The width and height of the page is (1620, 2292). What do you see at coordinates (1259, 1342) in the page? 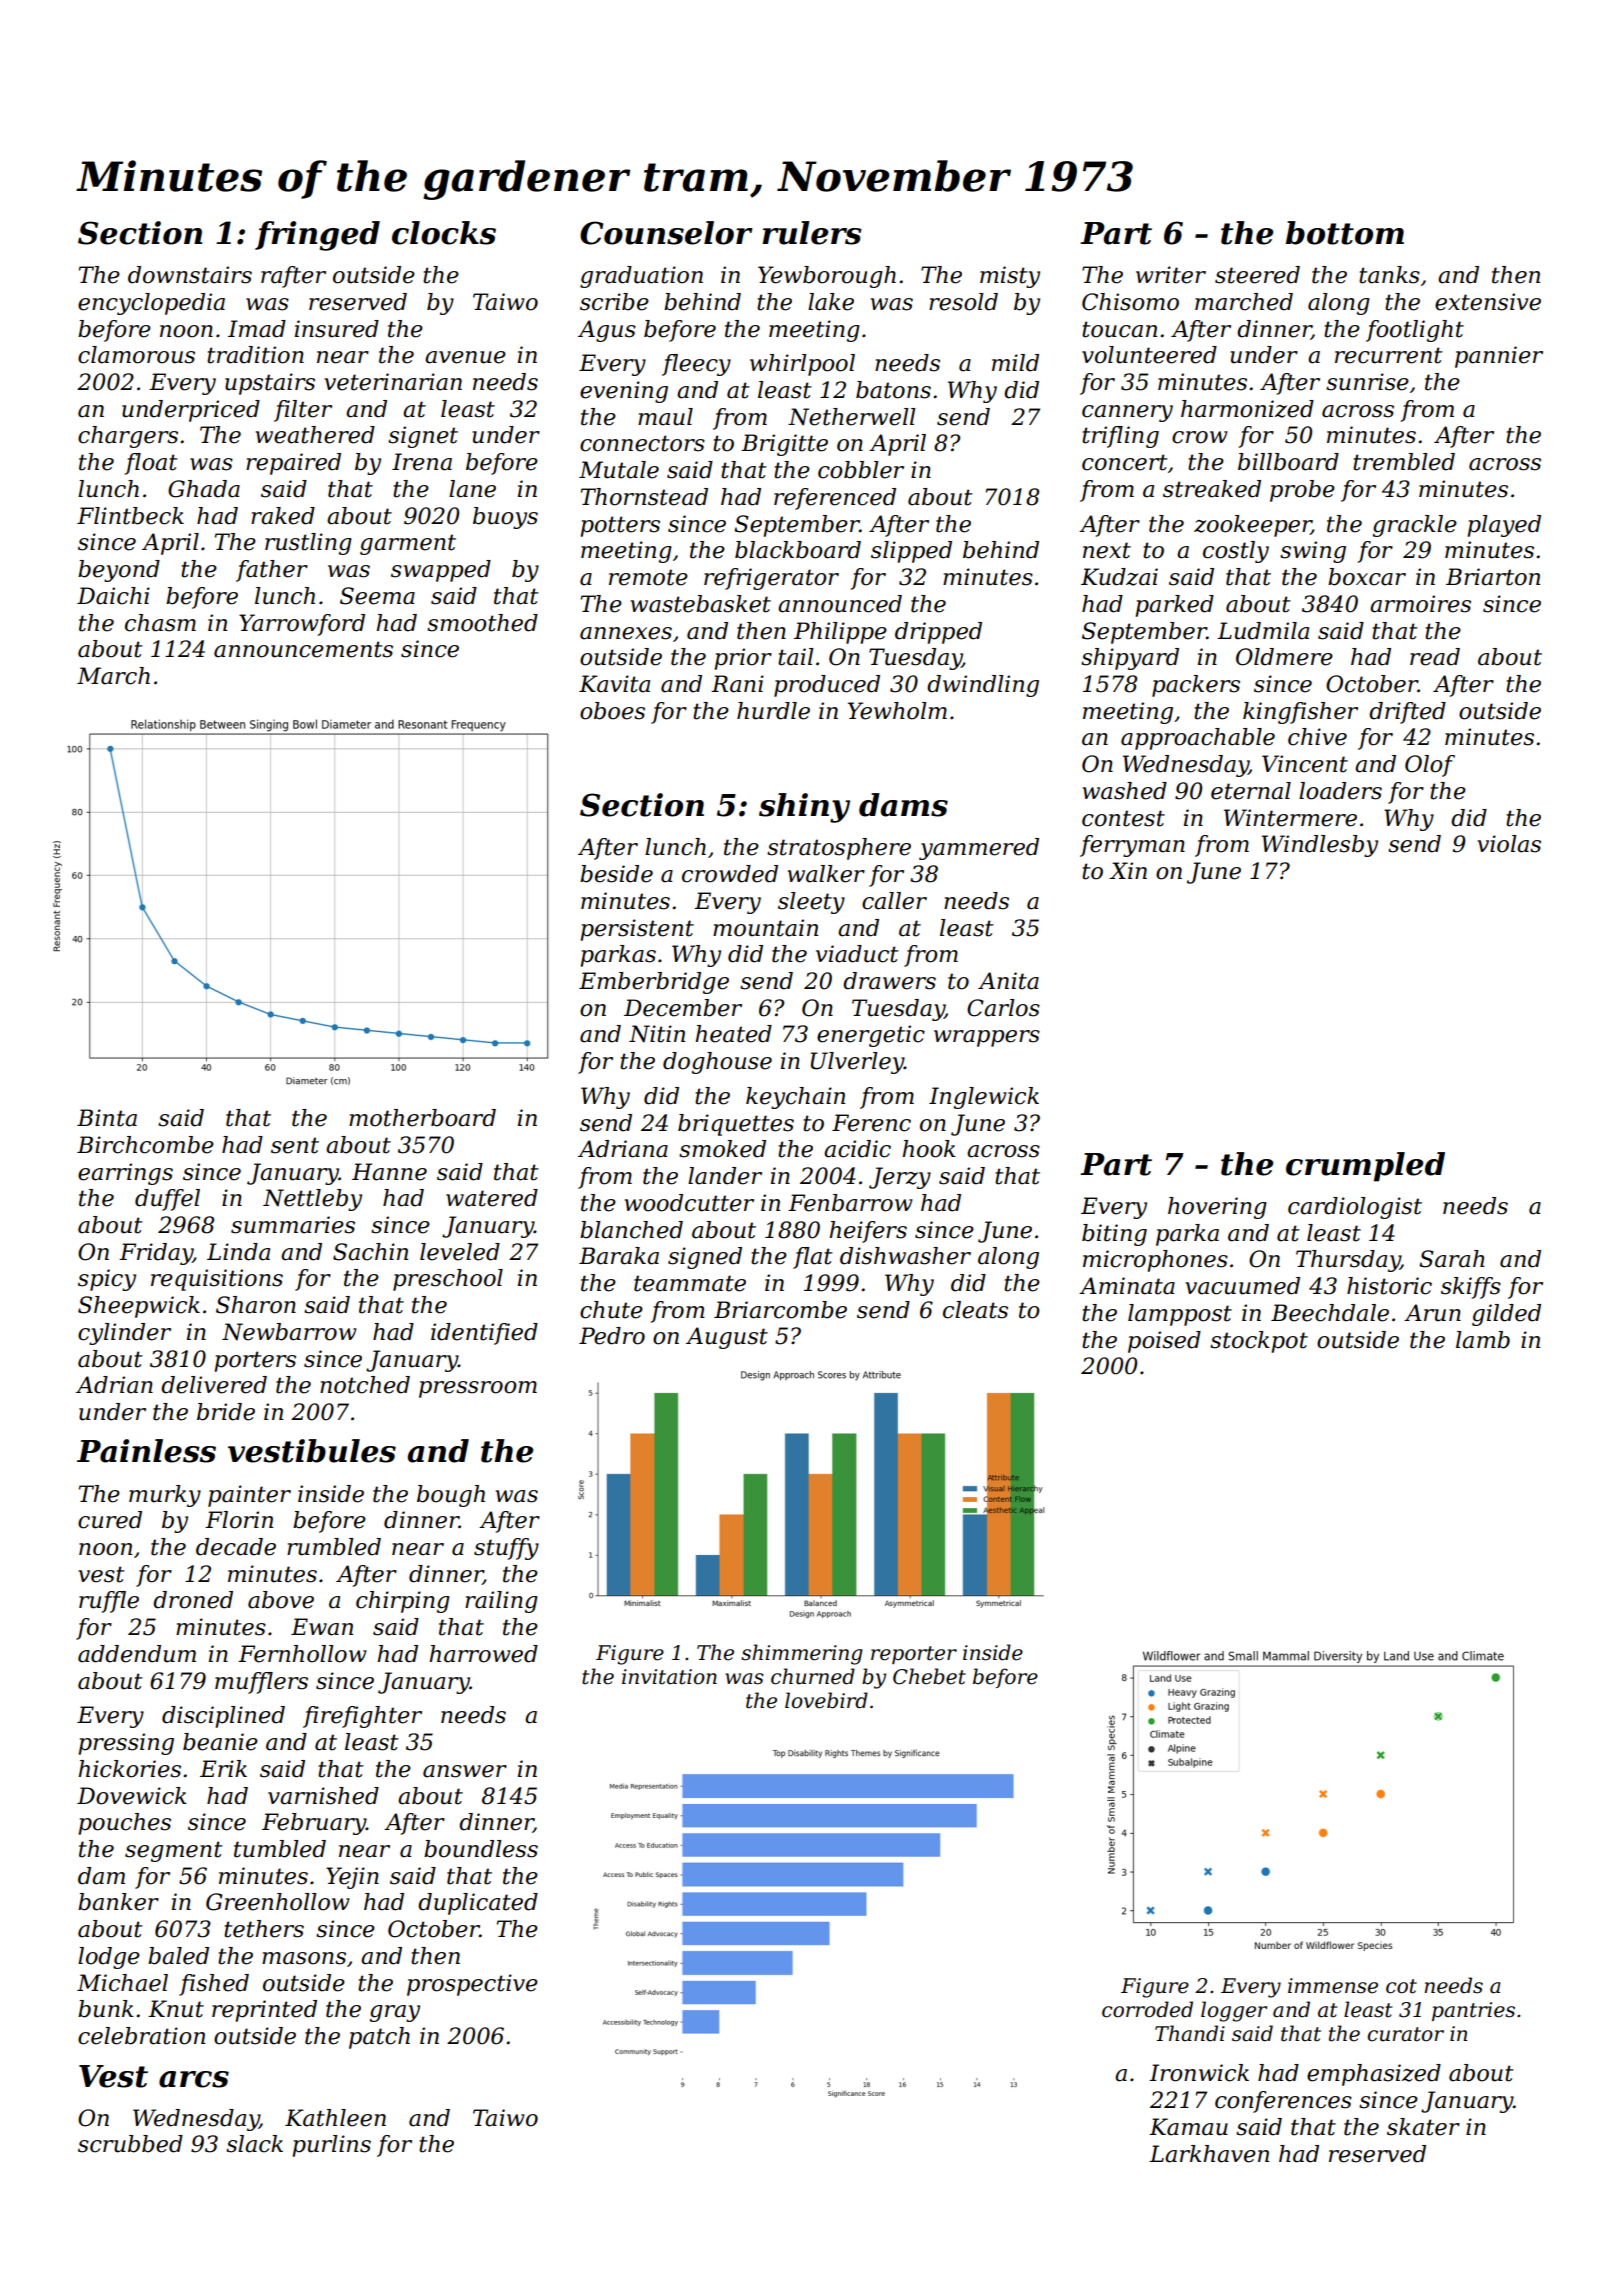
I see `stockpot` at bounding box center [1259, 1342].
